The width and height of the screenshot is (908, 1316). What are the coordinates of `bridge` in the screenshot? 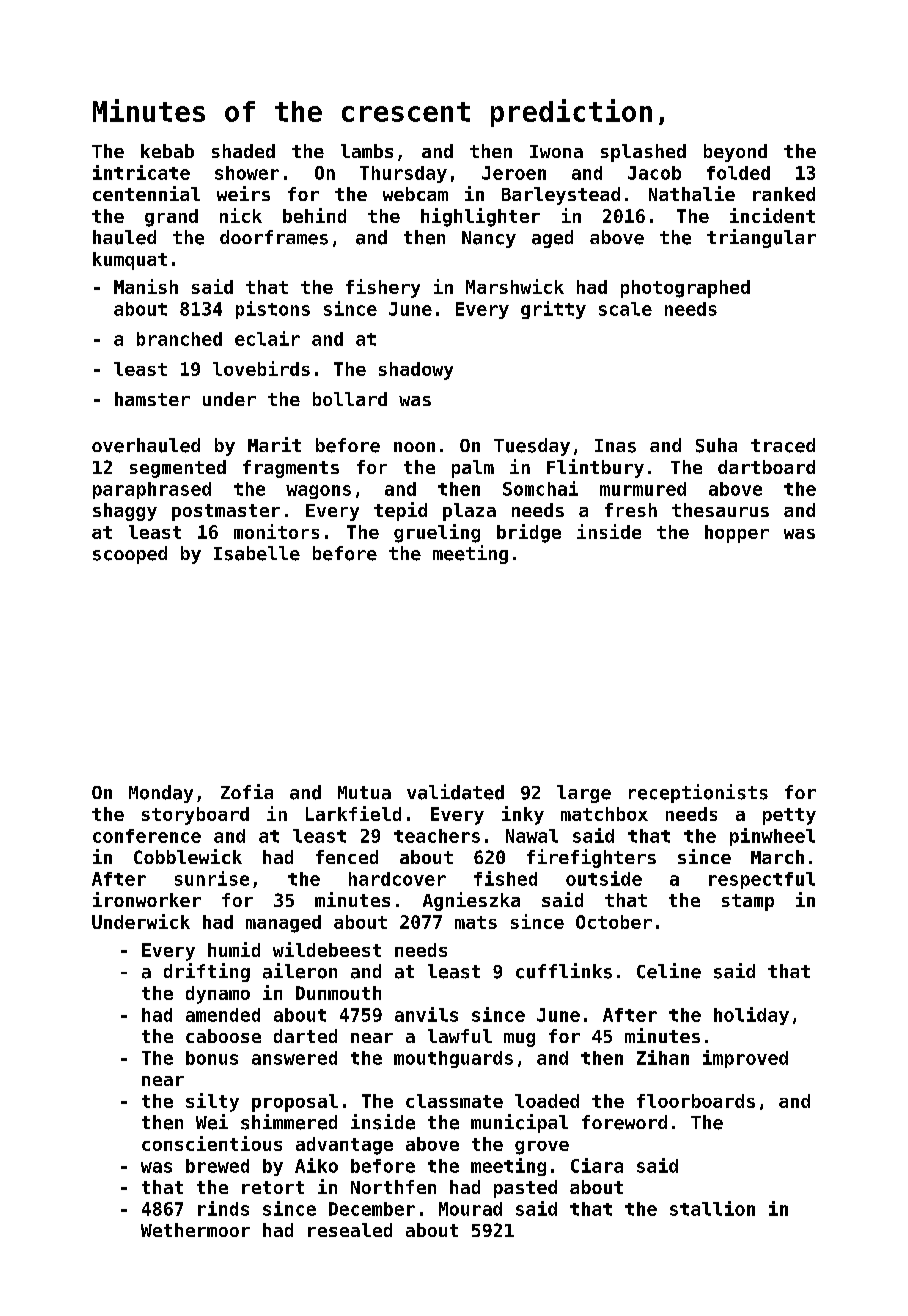 It's located at (529, 533).
